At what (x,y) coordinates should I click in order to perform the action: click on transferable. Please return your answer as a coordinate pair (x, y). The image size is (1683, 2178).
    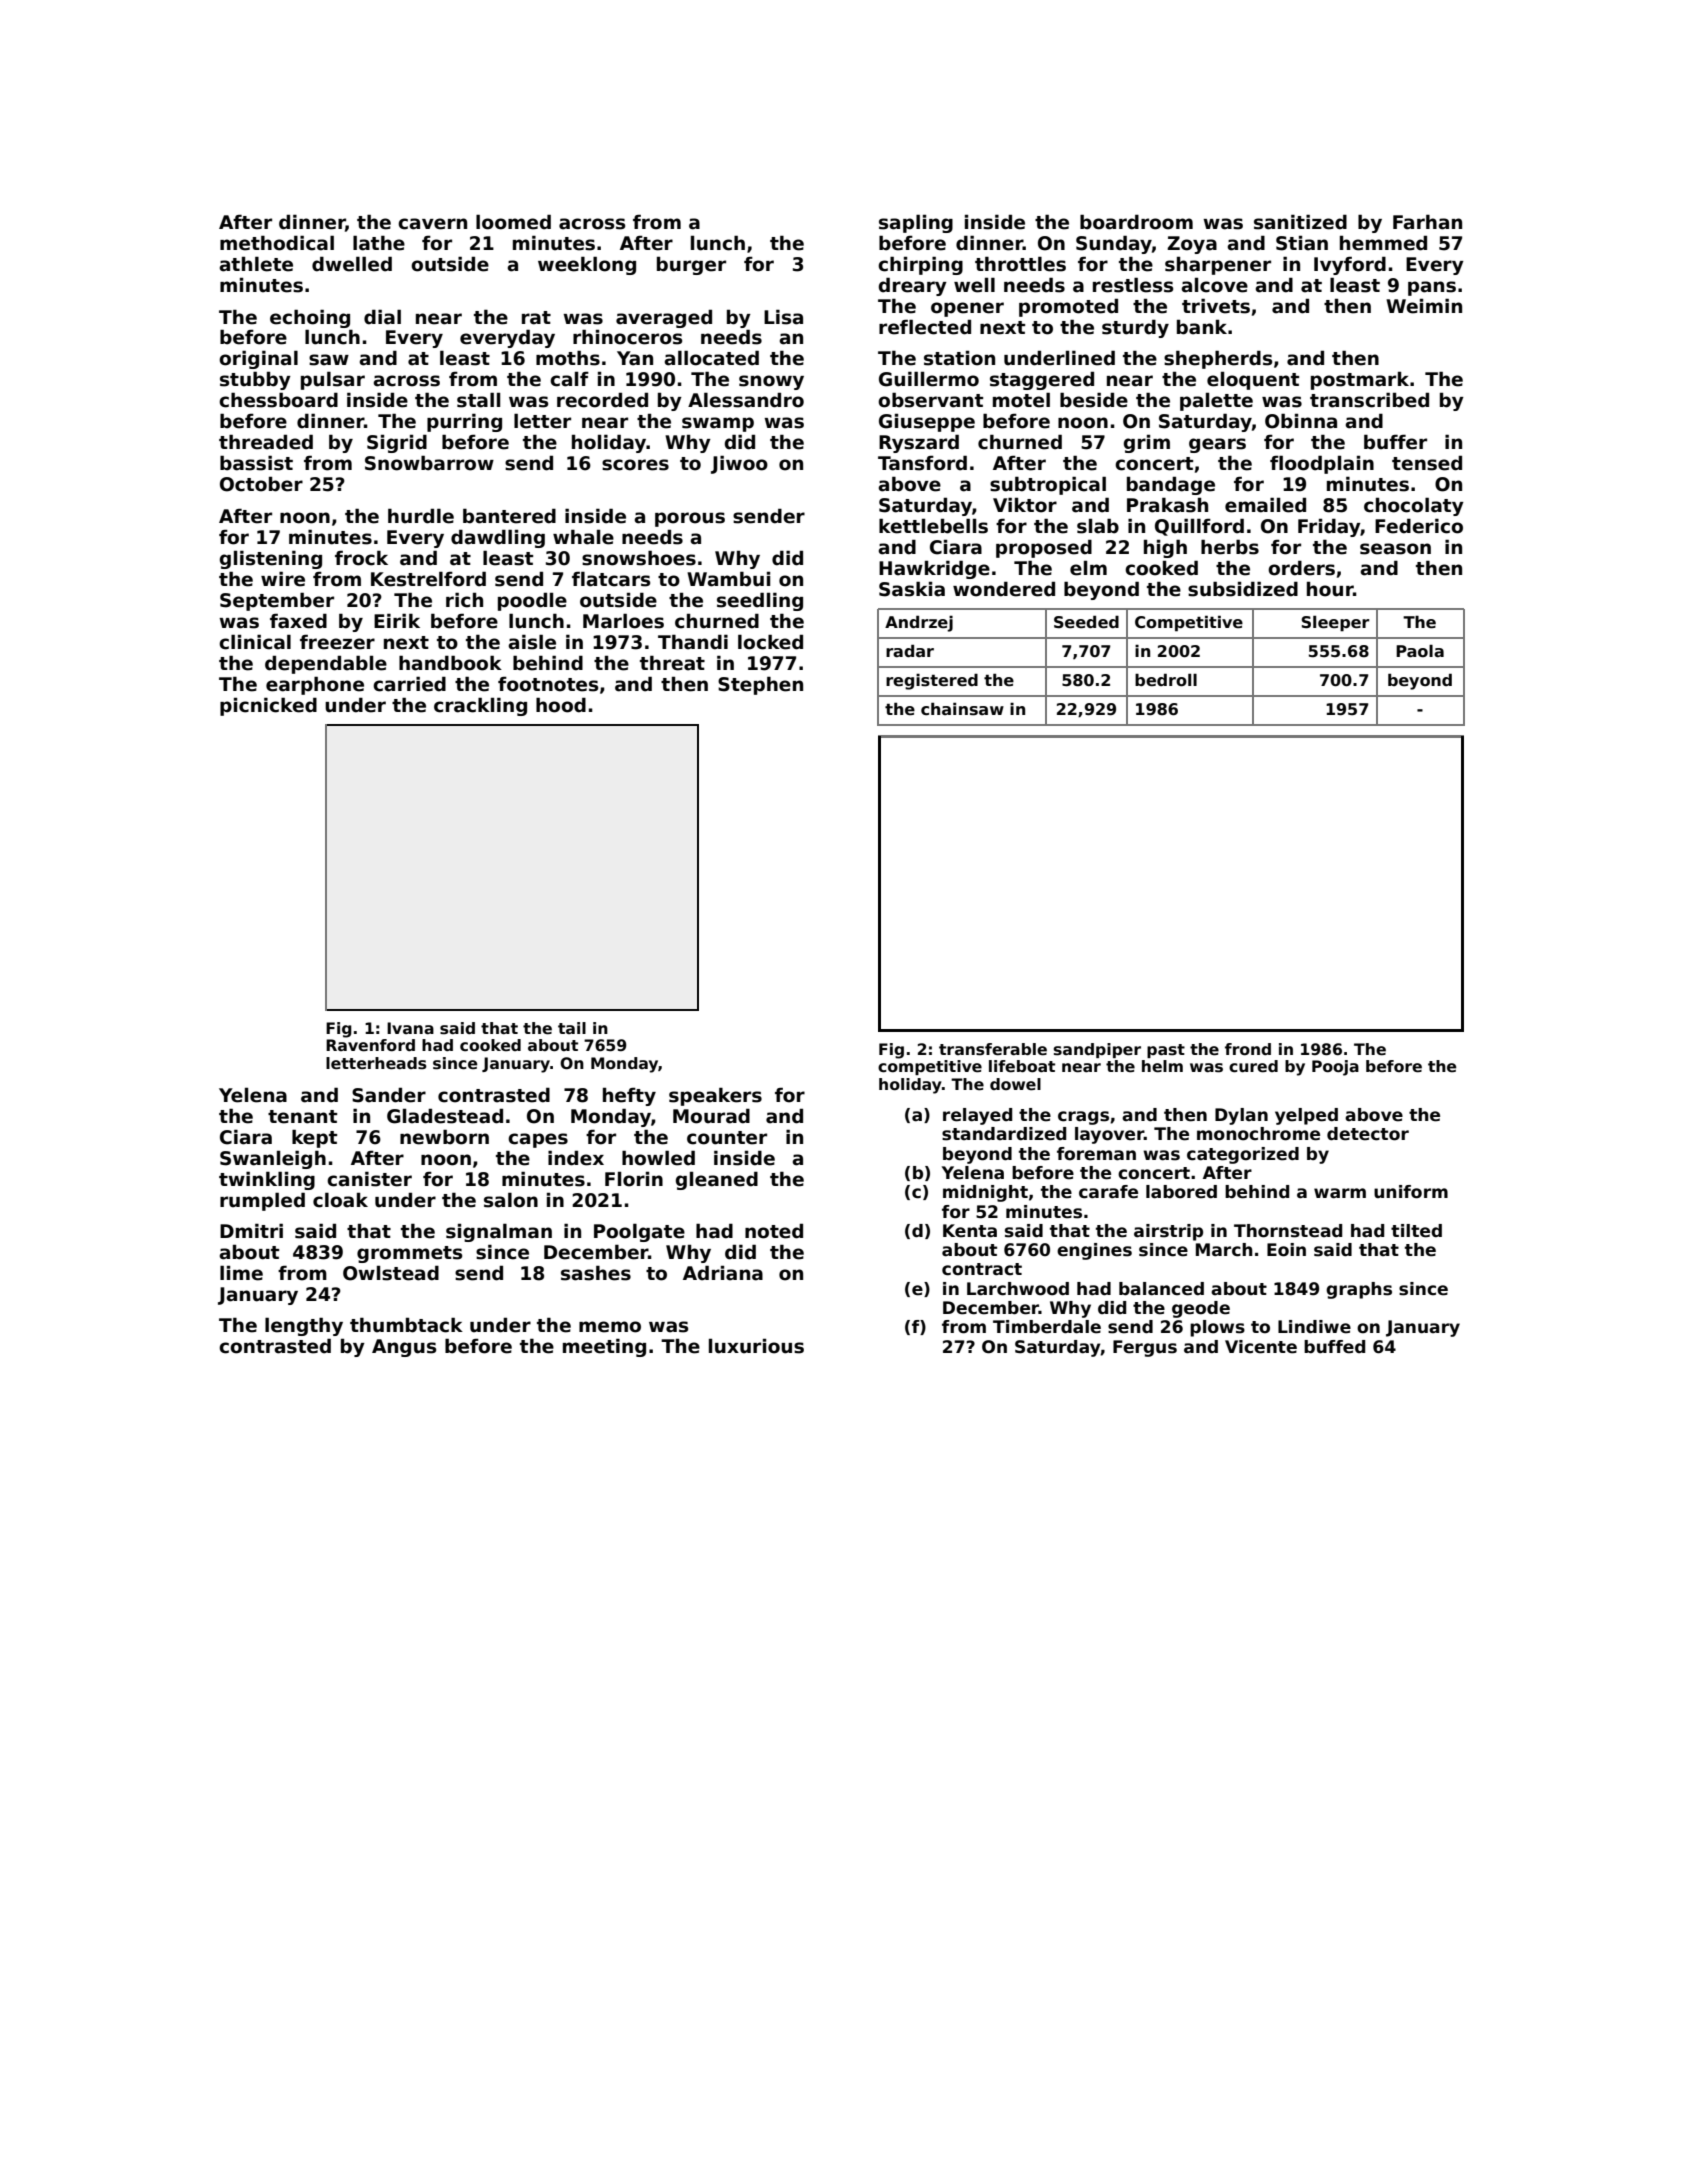
    Looking at the image, I should click on (993, 1049).
